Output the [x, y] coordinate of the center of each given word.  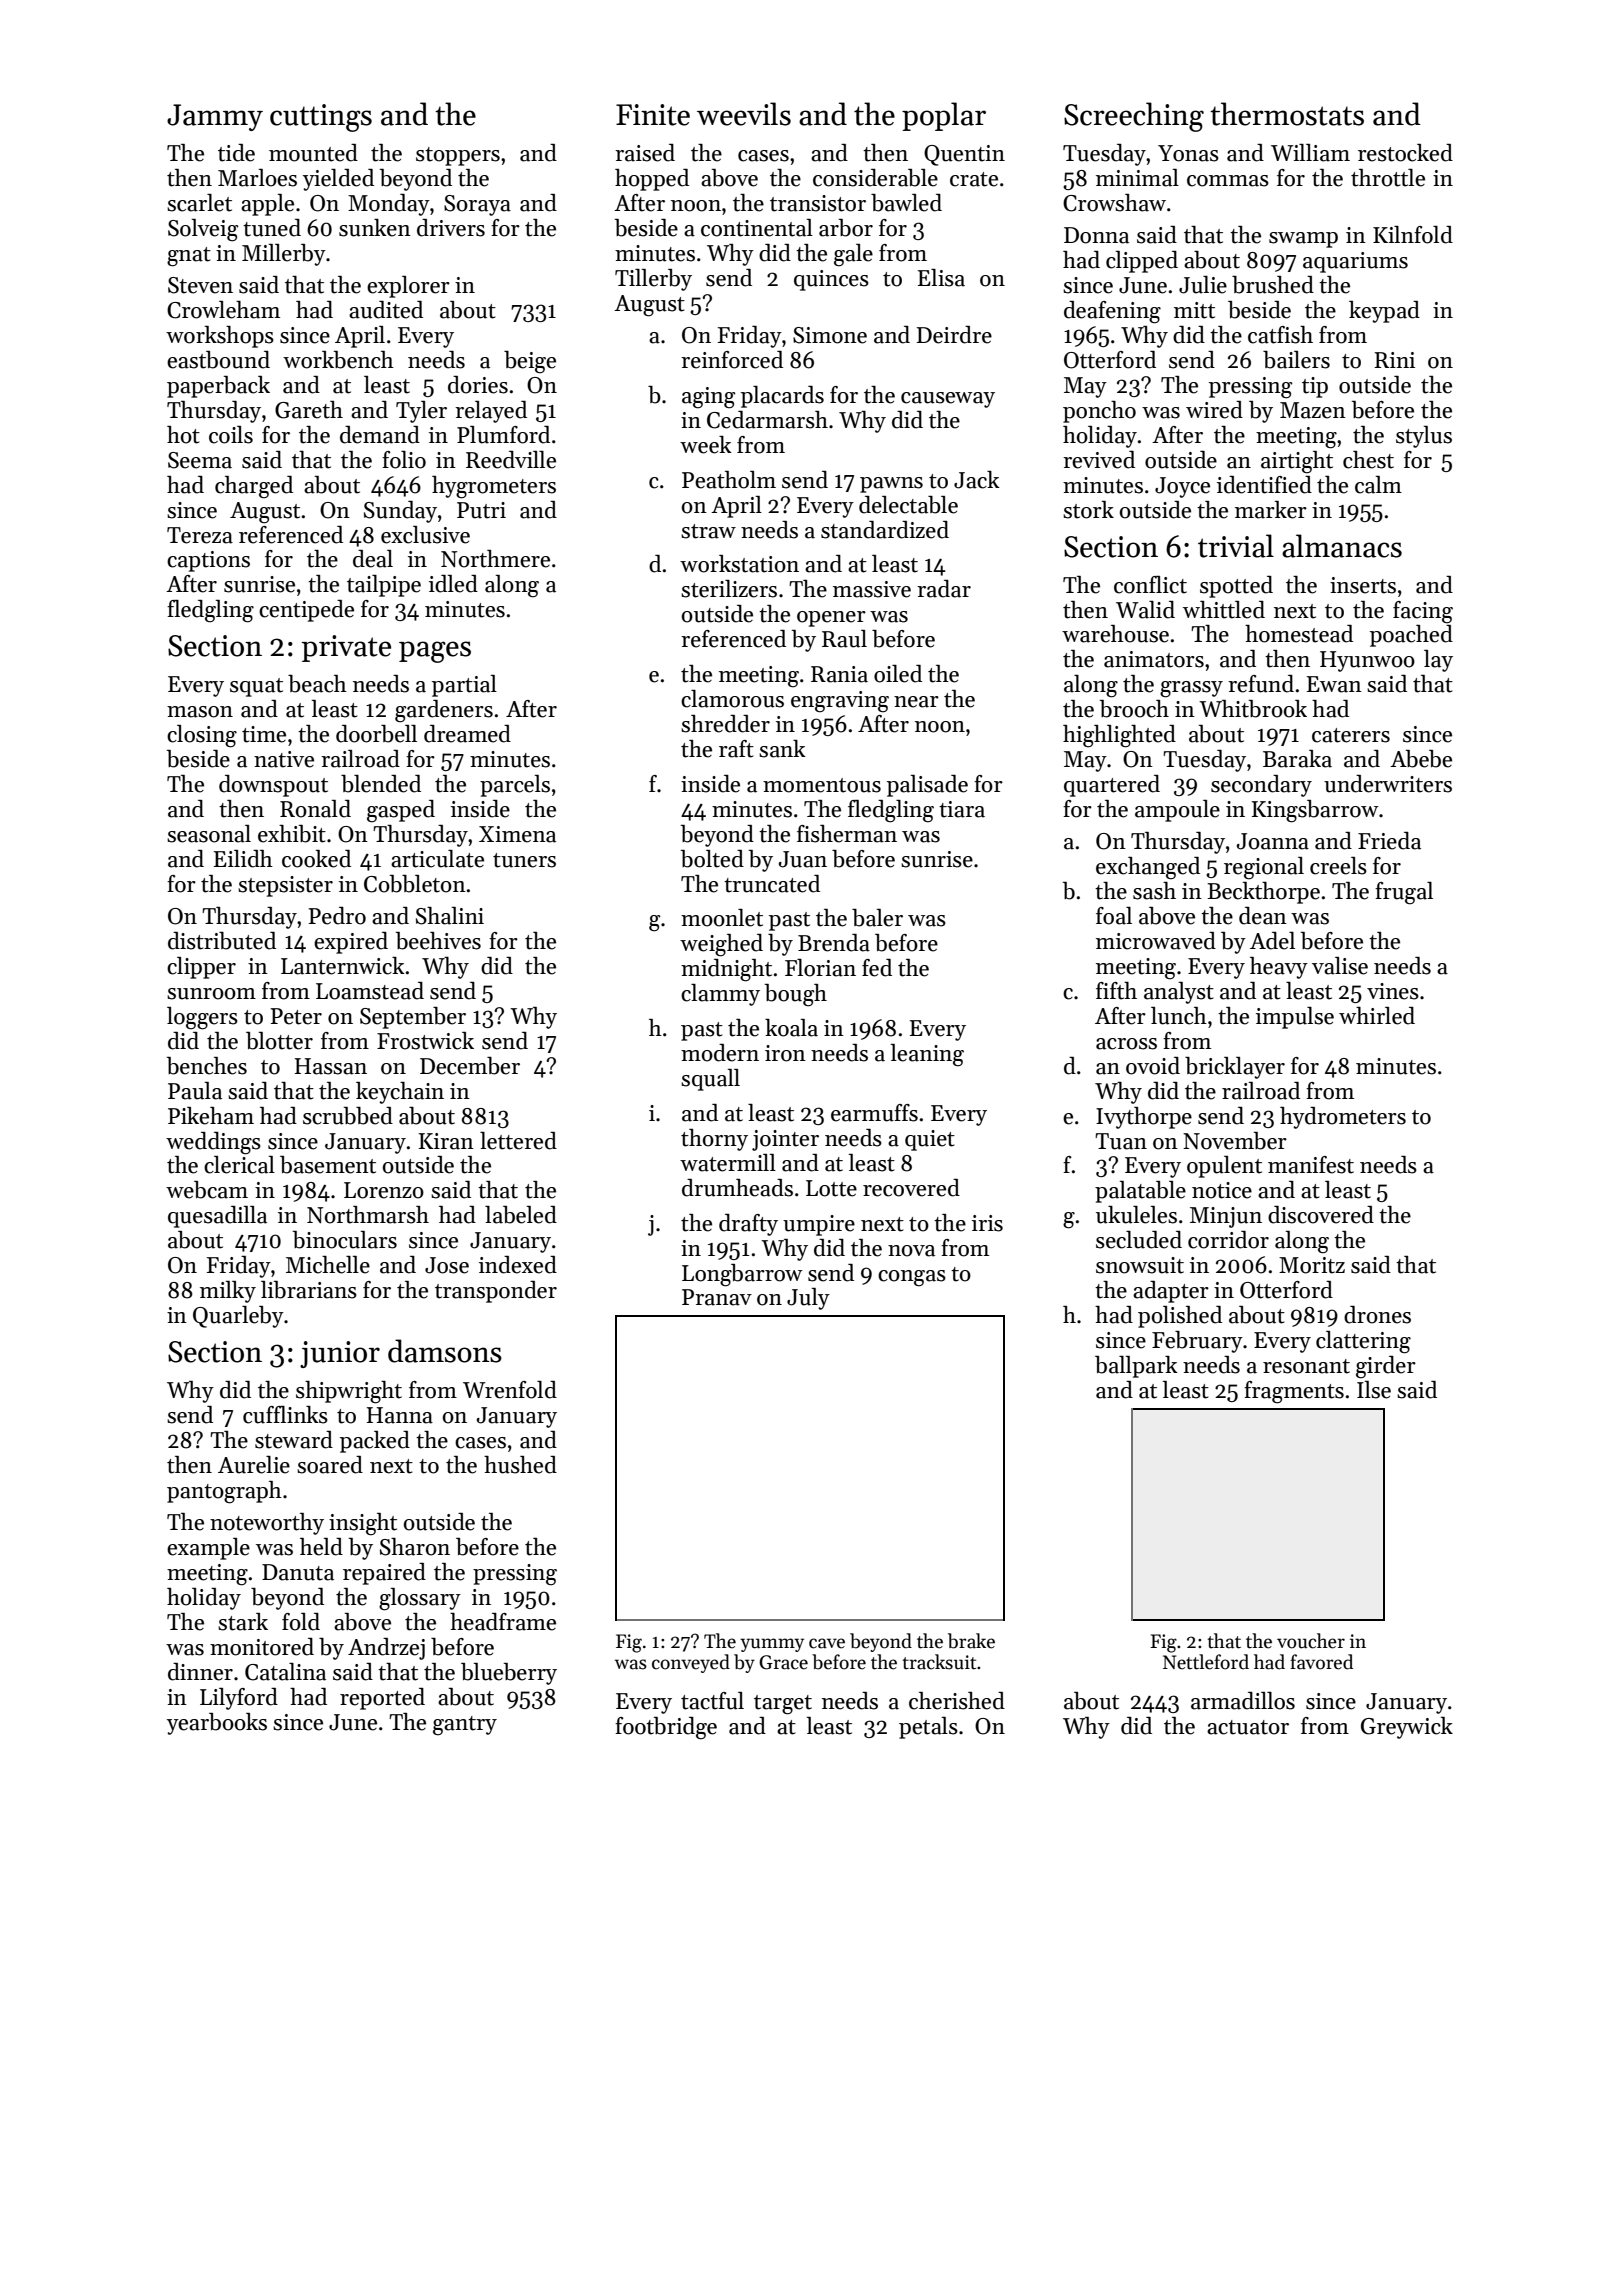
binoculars [345, 1240]
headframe [503, 1622]
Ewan [1334, 684]
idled [453, 584]
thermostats [1287, 114]
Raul [844, 639]
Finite [653, 115]
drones [1377, 1315]
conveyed [691, 1663]
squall [710, 1080]
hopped [652, 180]
